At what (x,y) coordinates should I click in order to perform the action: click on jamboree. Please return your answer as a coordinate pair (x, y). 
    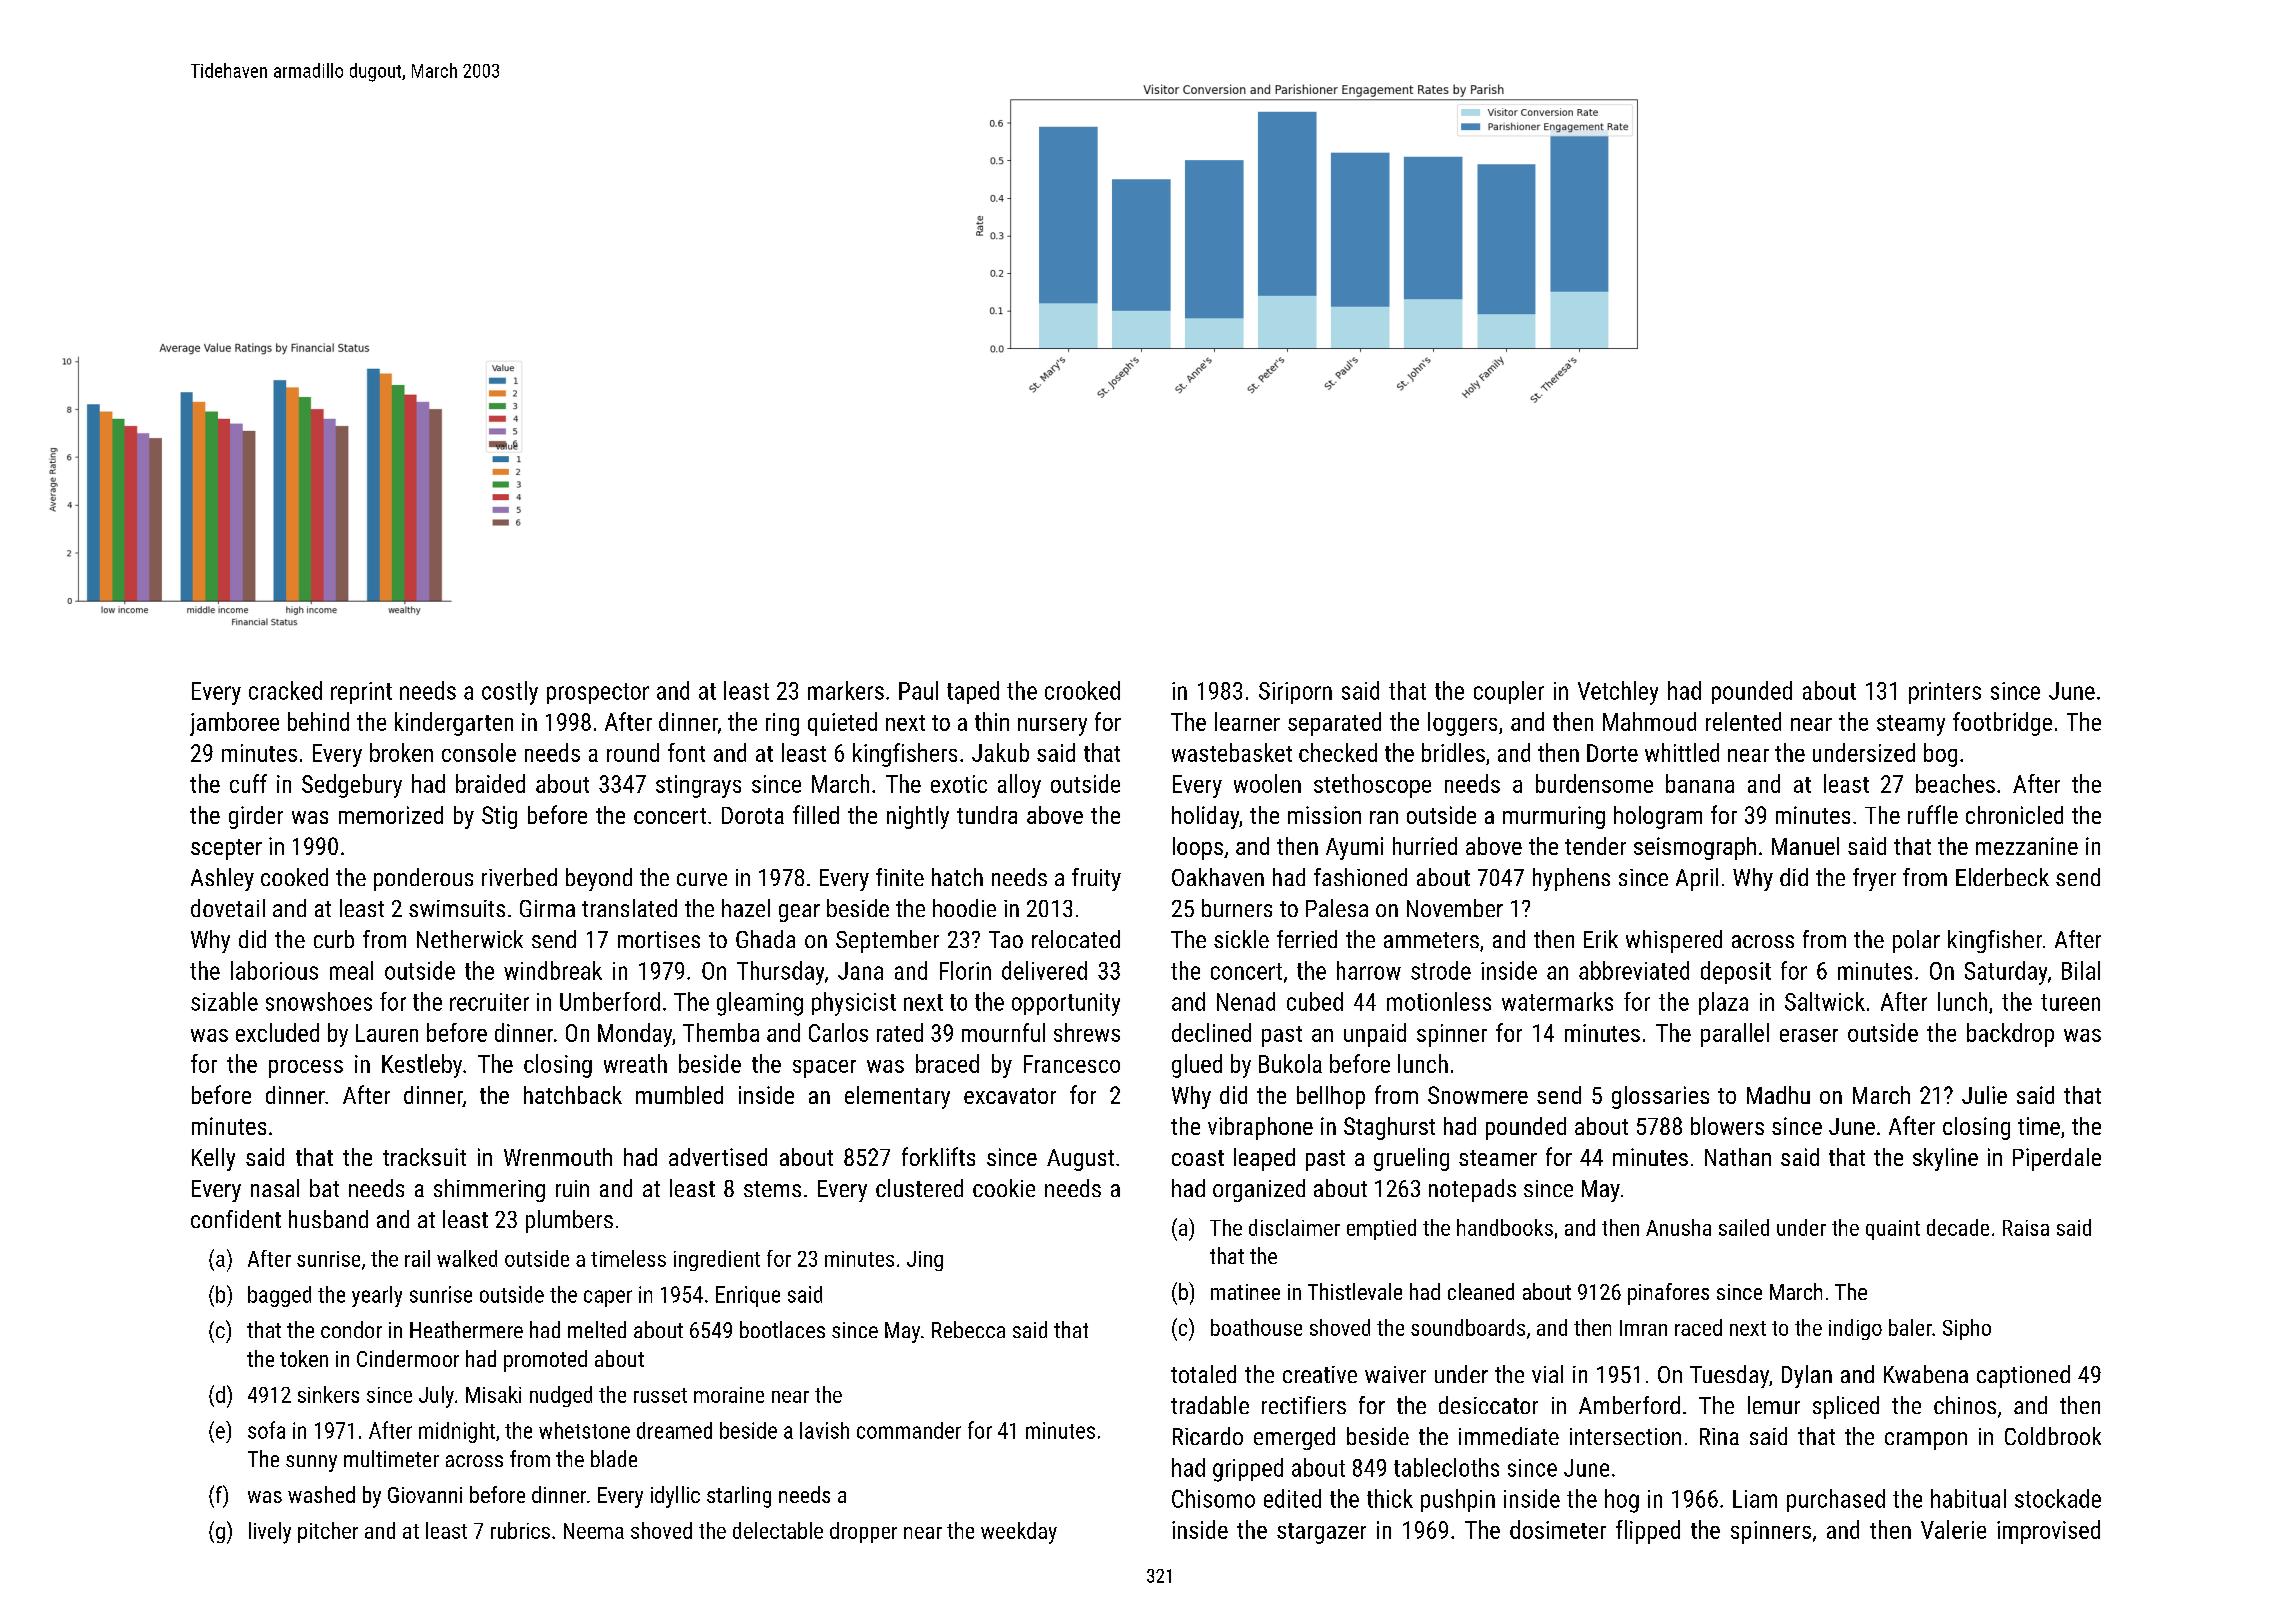
    Looking at the image, I should click on (234, 724).
